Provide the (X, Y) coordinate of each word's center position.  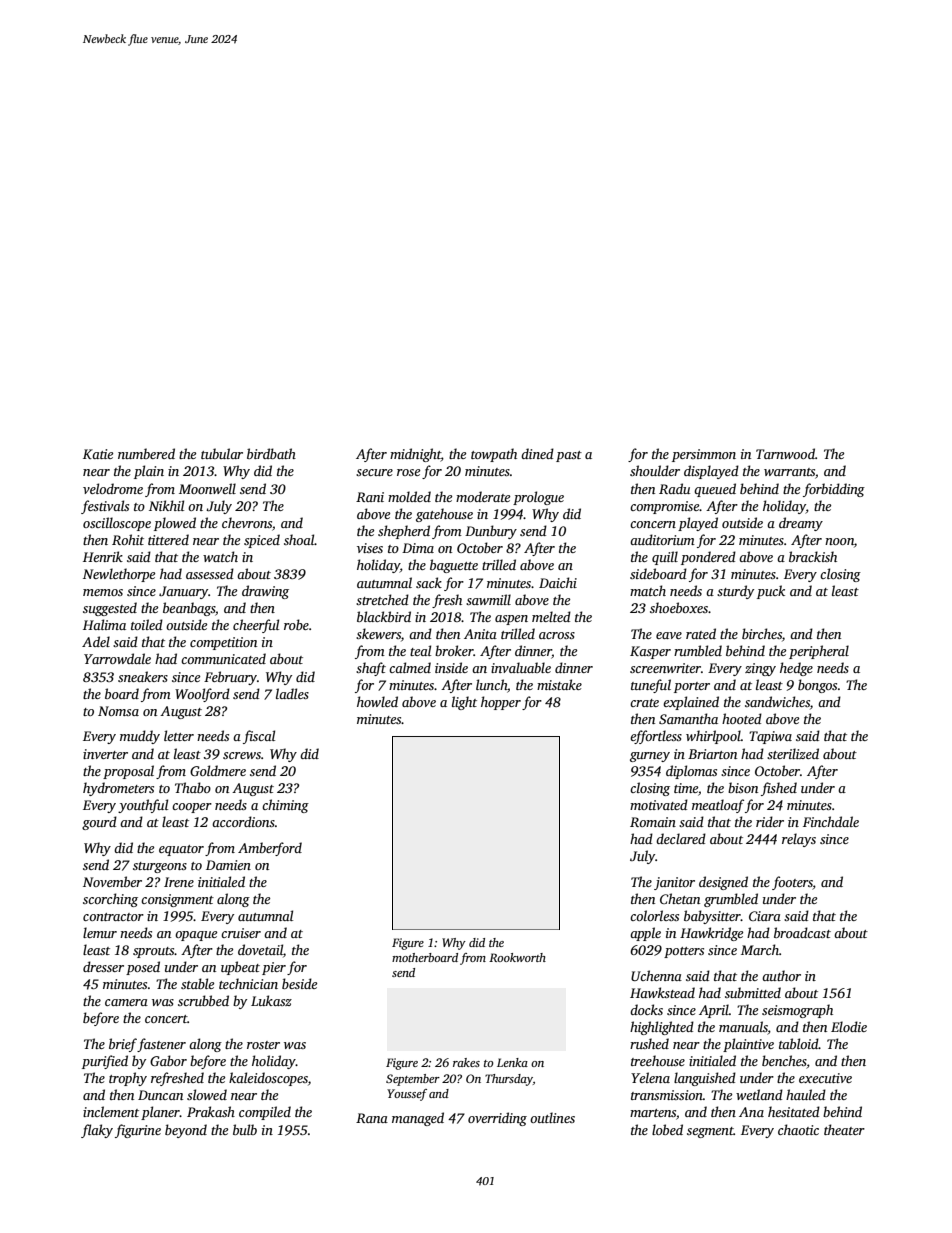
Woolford (202, 695)
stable (197, 983)
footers (792, 883)
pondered (708, 558)
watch (220, 556)
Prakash (211, 1111)
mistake (559, 684)
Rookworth (517, 957)
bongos (817, 686)
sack (429, 582)
